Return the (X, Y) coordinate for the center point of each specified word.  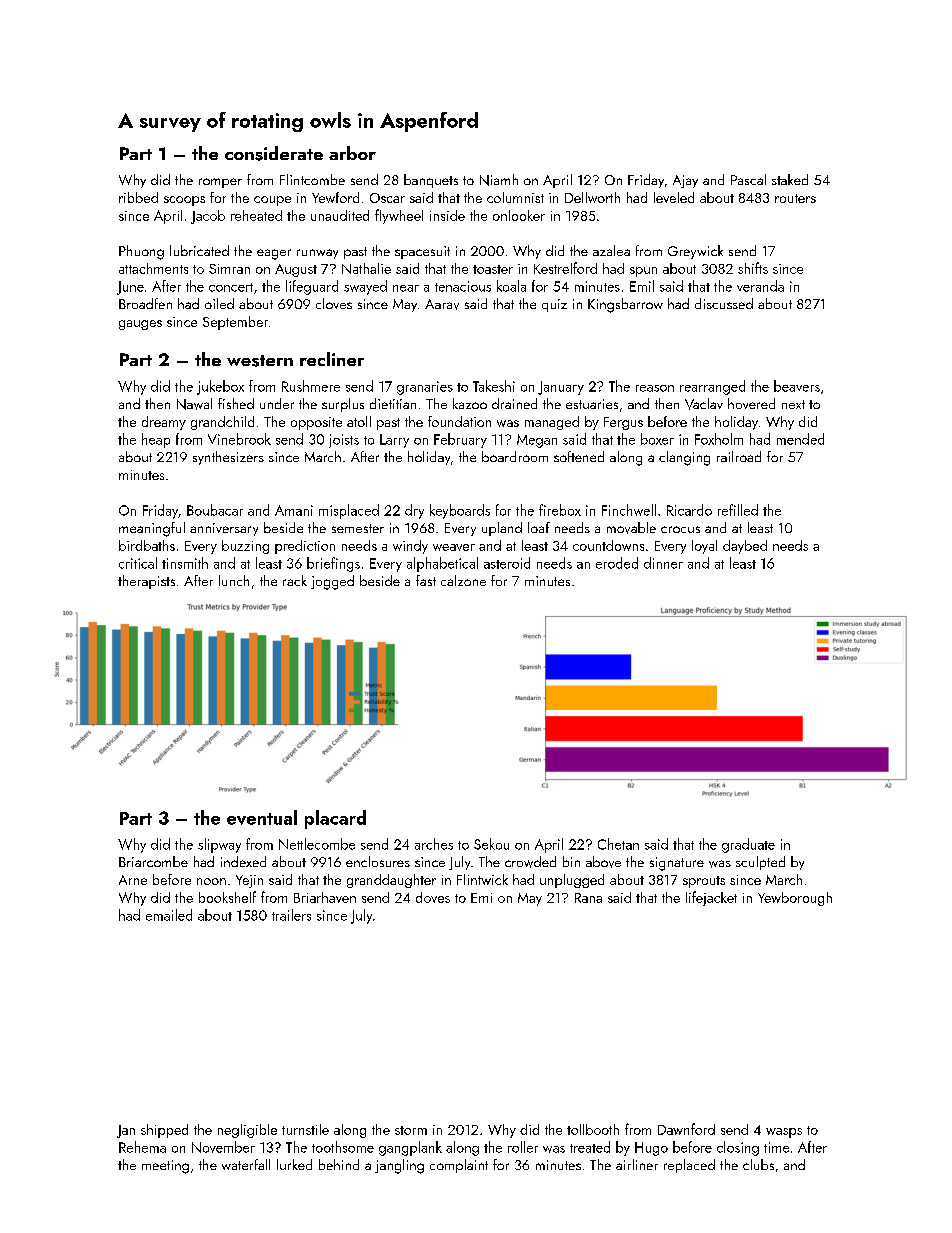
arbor (352, 153)
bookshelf (227, 897)
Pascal (748, 179)
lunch (234, 580)
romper (220, 183)
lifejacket (711, 898)
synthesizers (228, 458)
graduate (748, 845)
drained (514, 403)
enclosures (378, 861)
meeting (165, 1167)
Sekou (491, 844)
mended (800, 439)
